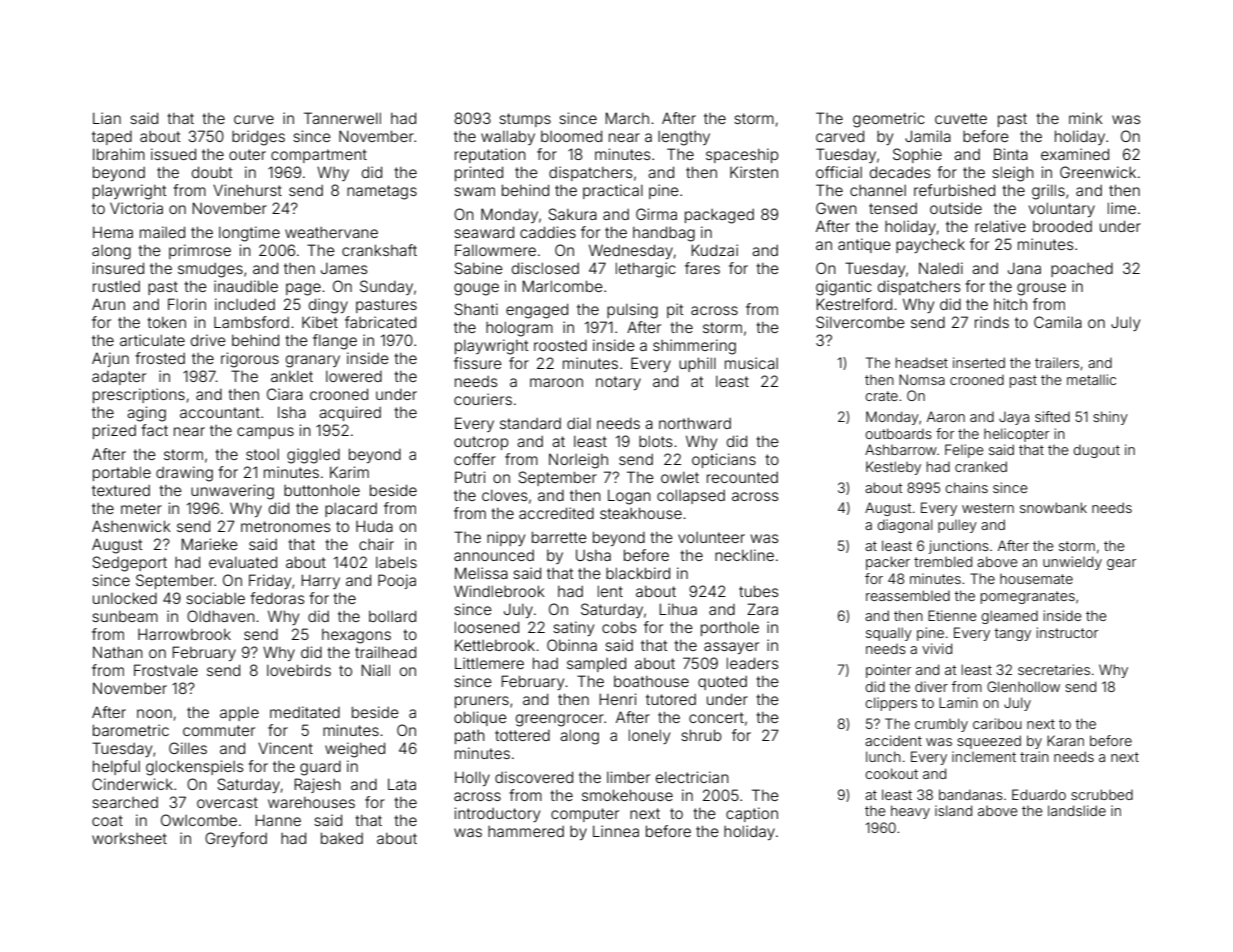 The image size is (1233, 952). What do you see at coordinates (322, 490) in the screenshot?
I see `buttonhole` at bounding box center [322, 490].
